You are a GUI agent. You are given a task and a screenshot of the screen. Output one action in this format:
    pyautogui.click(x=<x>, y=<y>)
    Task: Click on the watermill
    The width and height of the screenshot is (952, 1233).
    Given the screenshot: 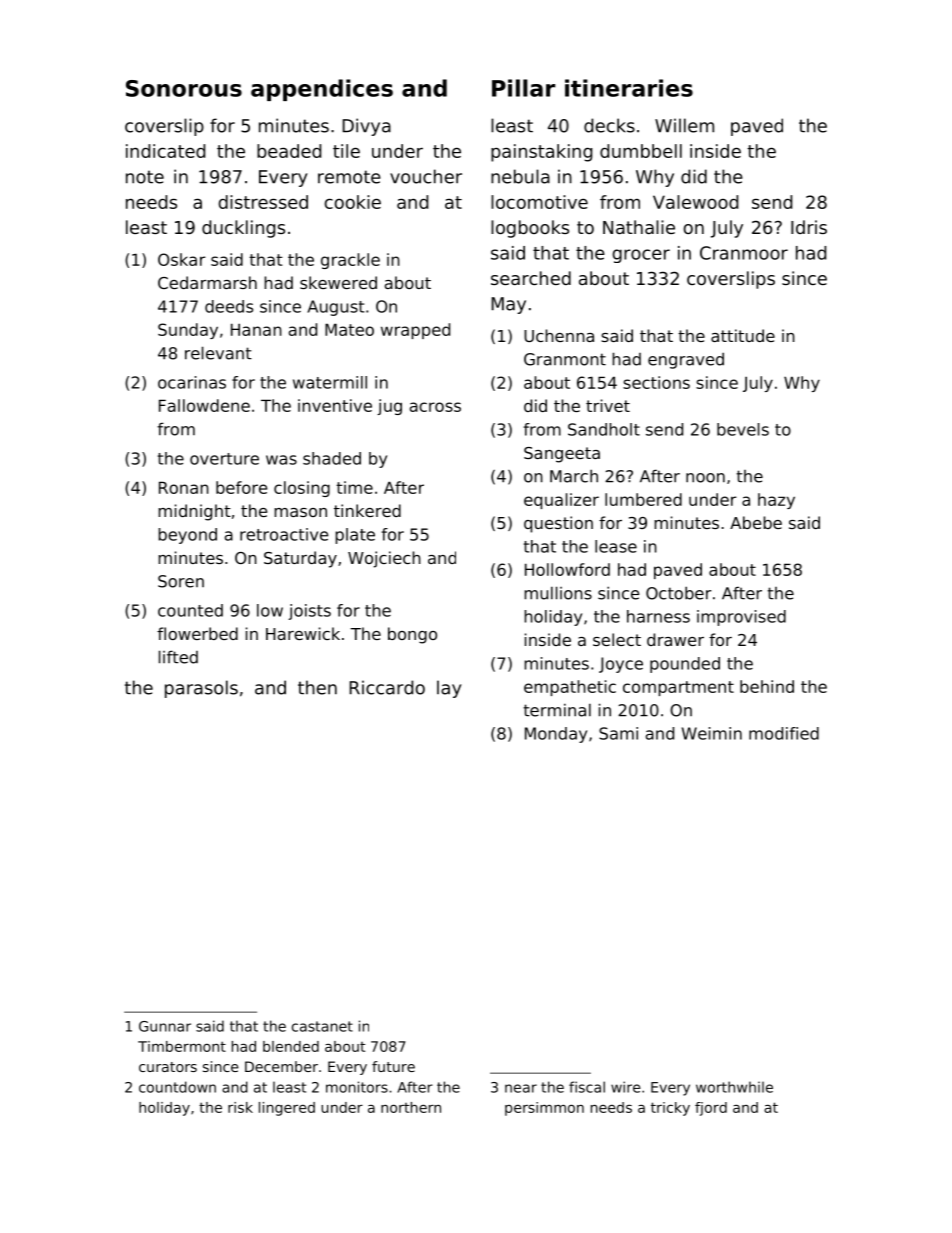 What is the action you would take?
    pyautogui.click(x=330, y=382)
